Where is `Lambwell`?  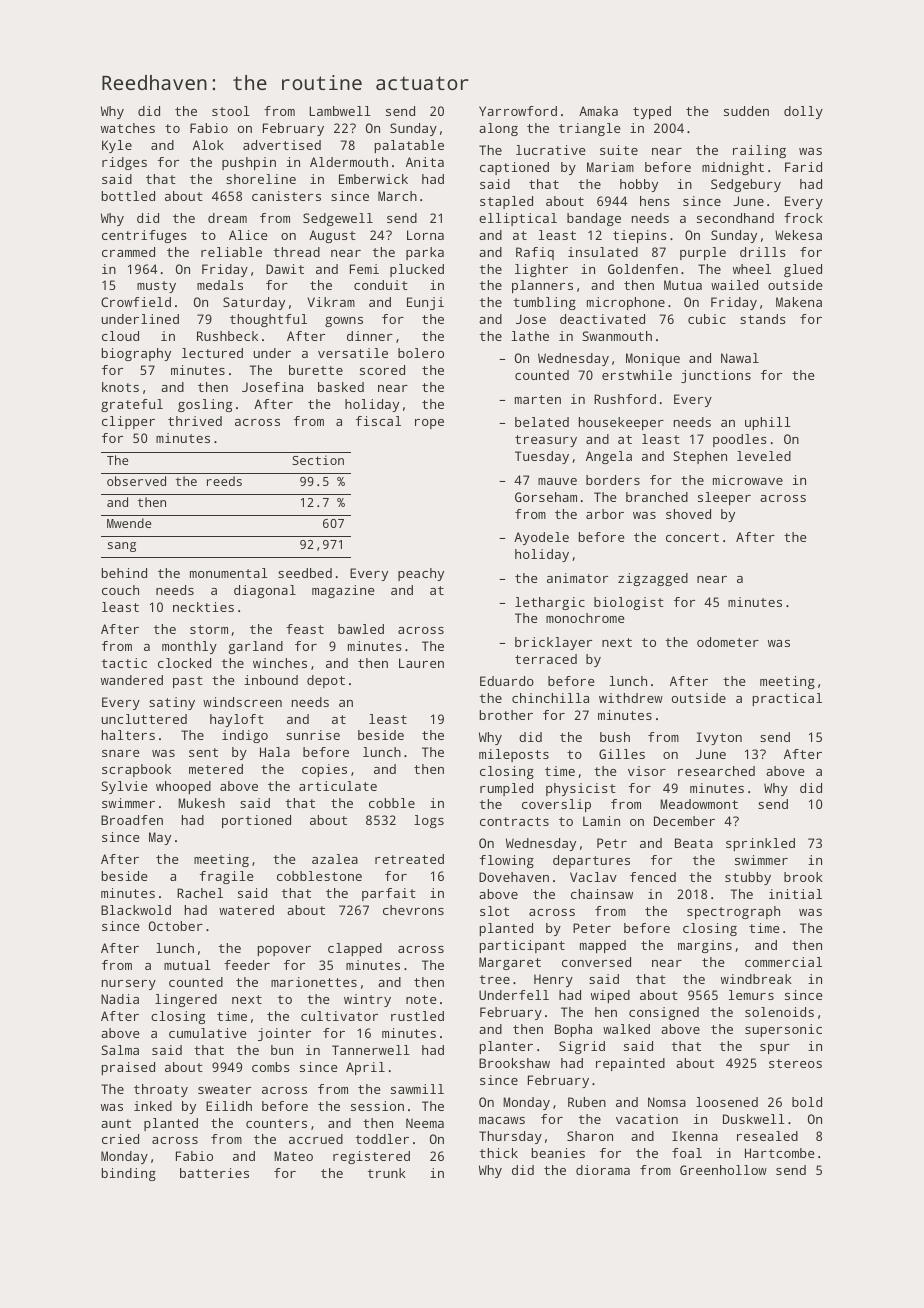
Lambwell is located at coordinates (340, 111).
